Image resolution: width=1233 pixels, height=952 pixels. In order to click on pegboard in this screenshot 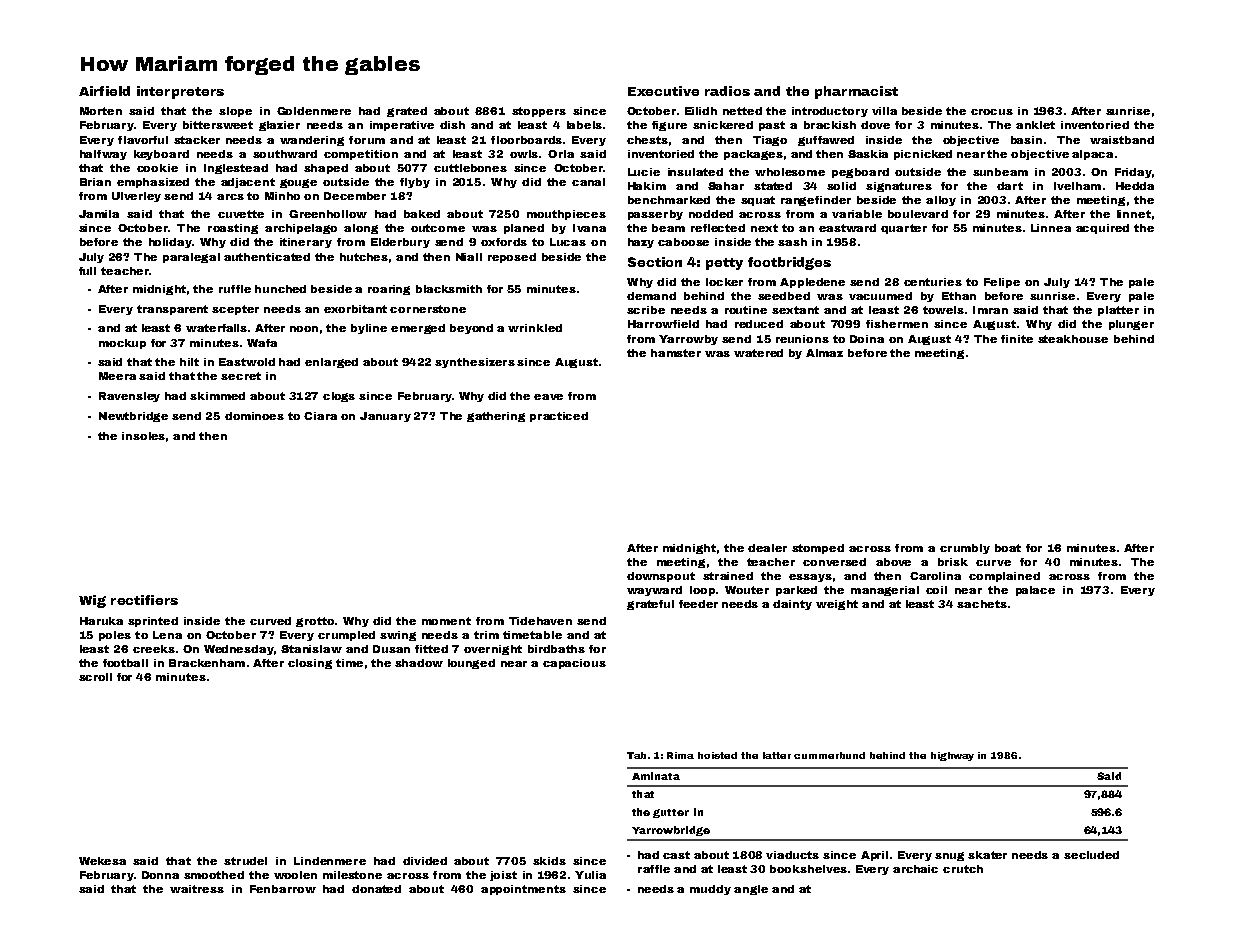, I will do `click(860, 173)`.
